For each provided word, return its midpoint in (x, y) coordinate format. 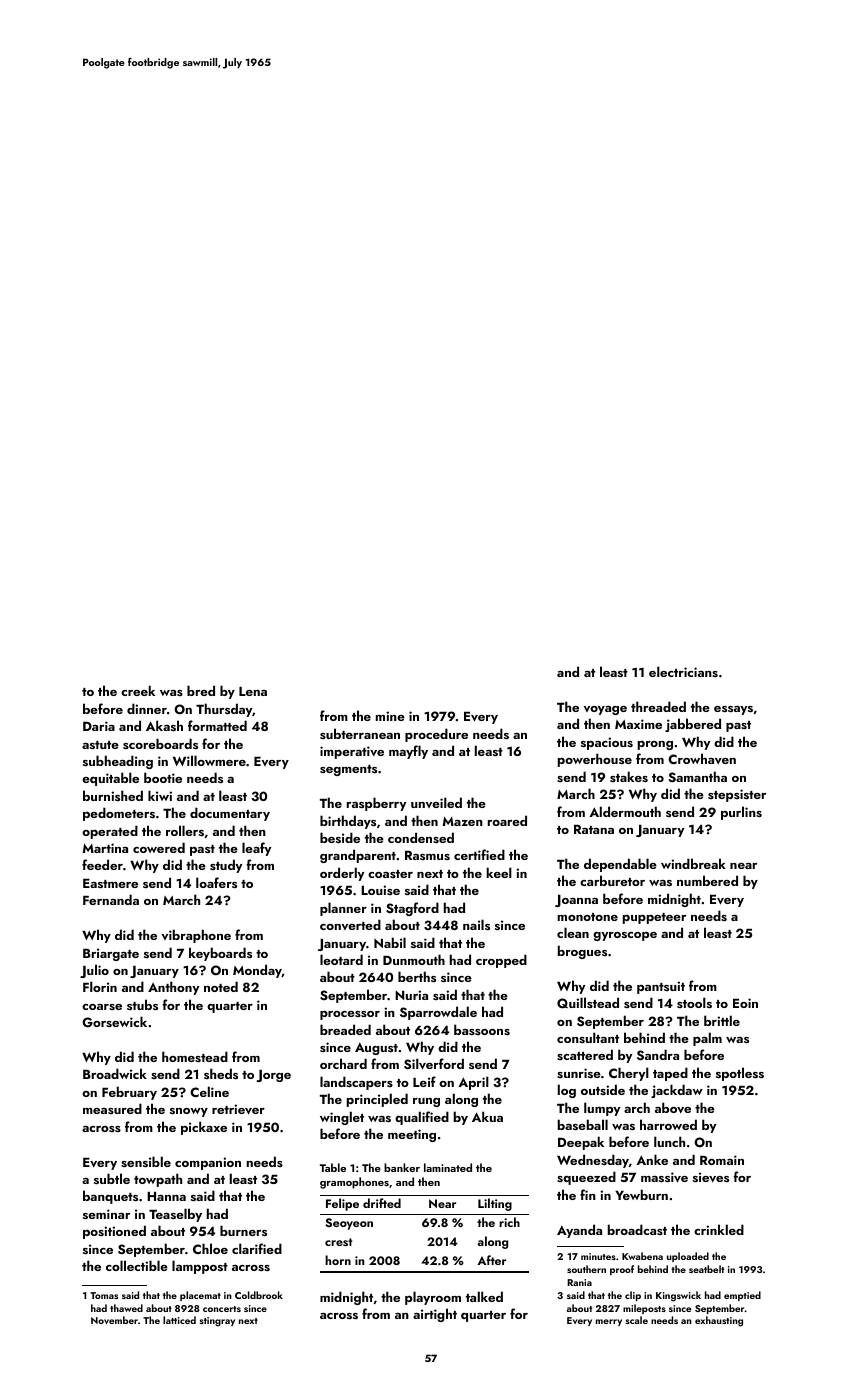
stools (694, 1002)
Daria (99, 726)
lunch (669, 1141)
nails (476, 924)
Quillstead (588, 1003)
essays (733, 710)
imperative (352, 752)
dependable (620, 865)
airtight (435, 1315)
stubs (142, 1004)
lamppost (200, 1267)
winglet (342, 1118)
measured (112, 1108)
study (226, 866)
